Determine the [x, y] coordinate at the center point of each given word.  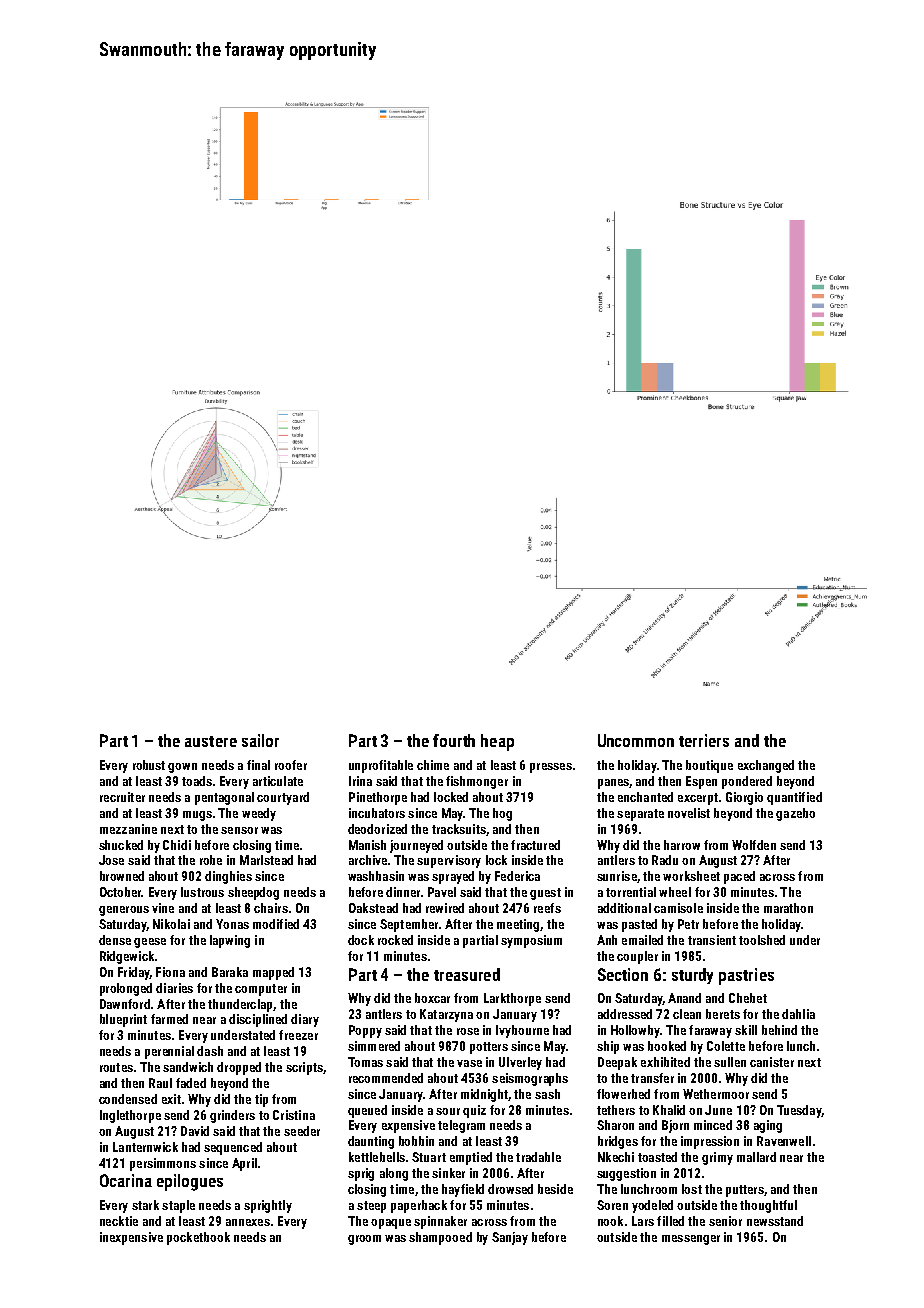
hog [502, 814]
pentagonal [224, 798]
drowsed [510, 1189]
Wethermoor [716, 1094]
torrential [631, 892]
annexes [248, 1222]
